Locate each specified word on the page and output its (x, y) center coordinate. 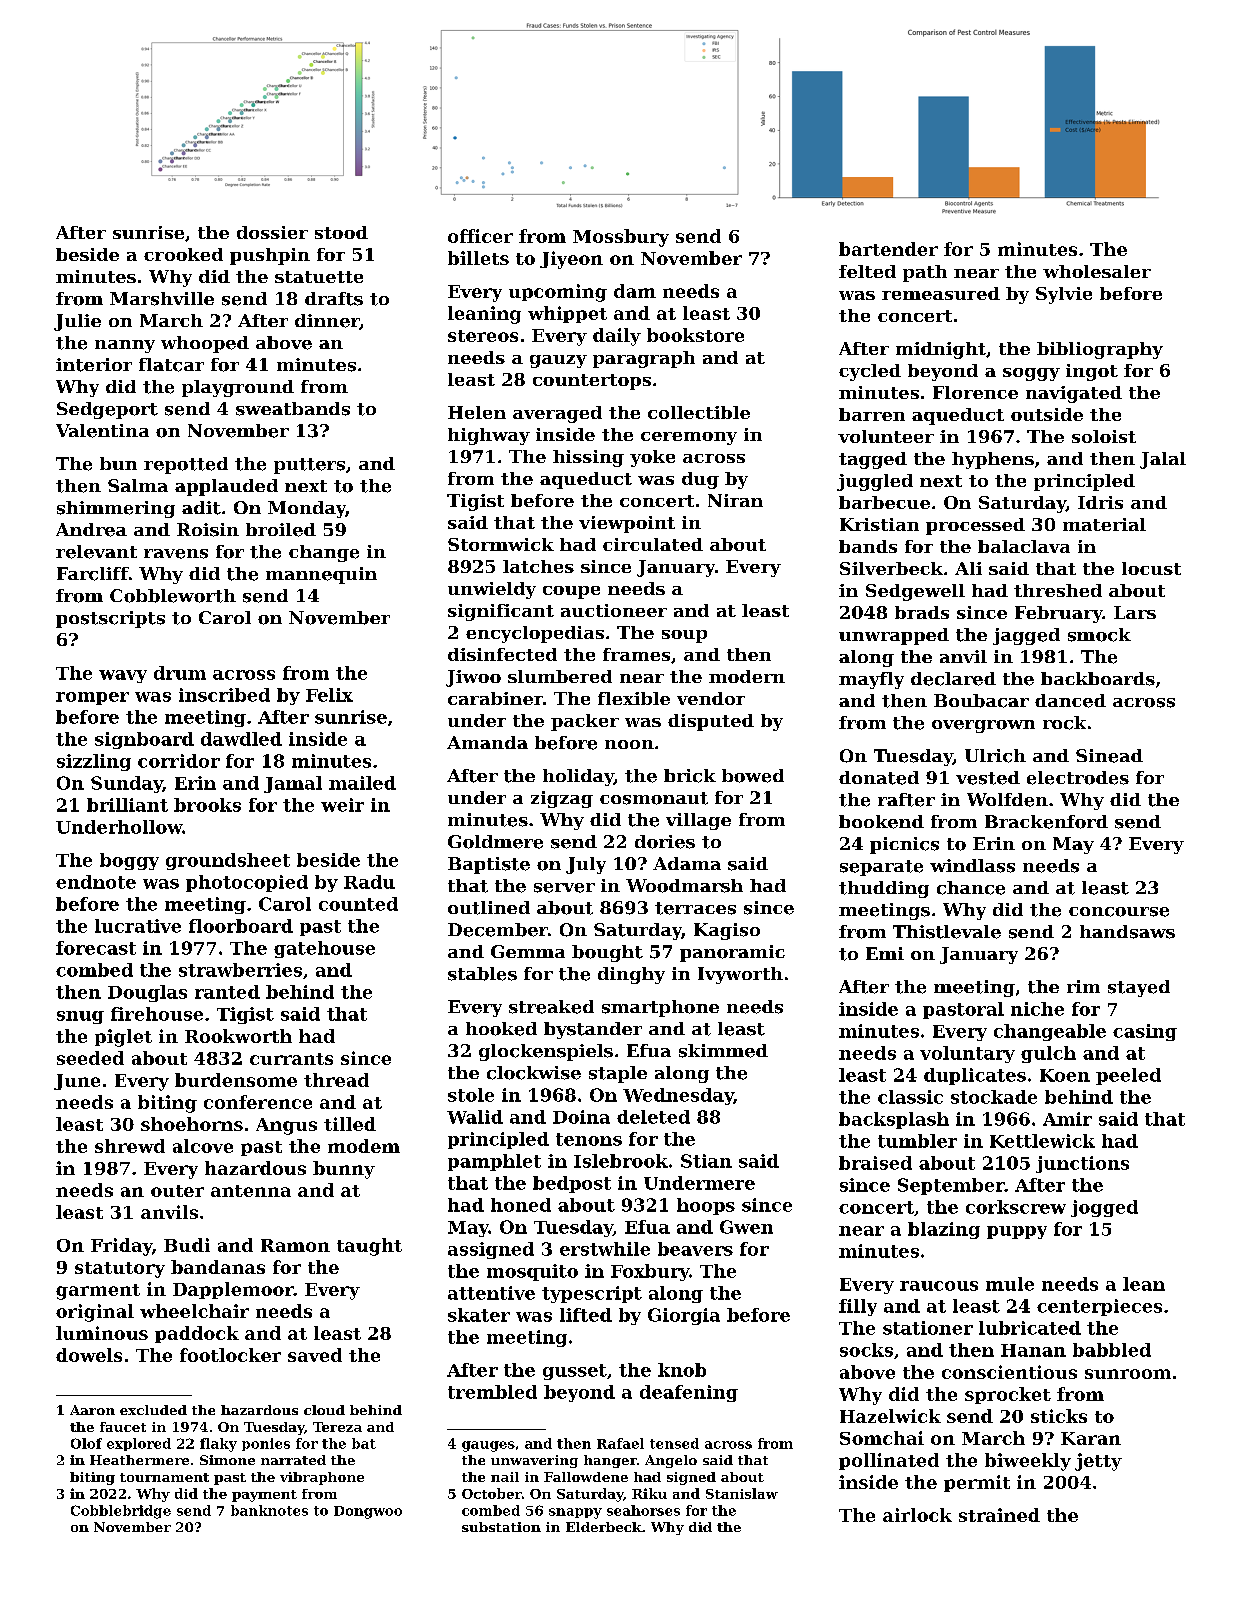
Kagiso (727, 931)
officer (480, 236)
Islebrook (621, 1161)
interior (94, 365)
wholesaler (1097, 271)
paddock (197, 1334)
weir (342, 805)
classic (910, 1097)
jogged (1104, 1208)
